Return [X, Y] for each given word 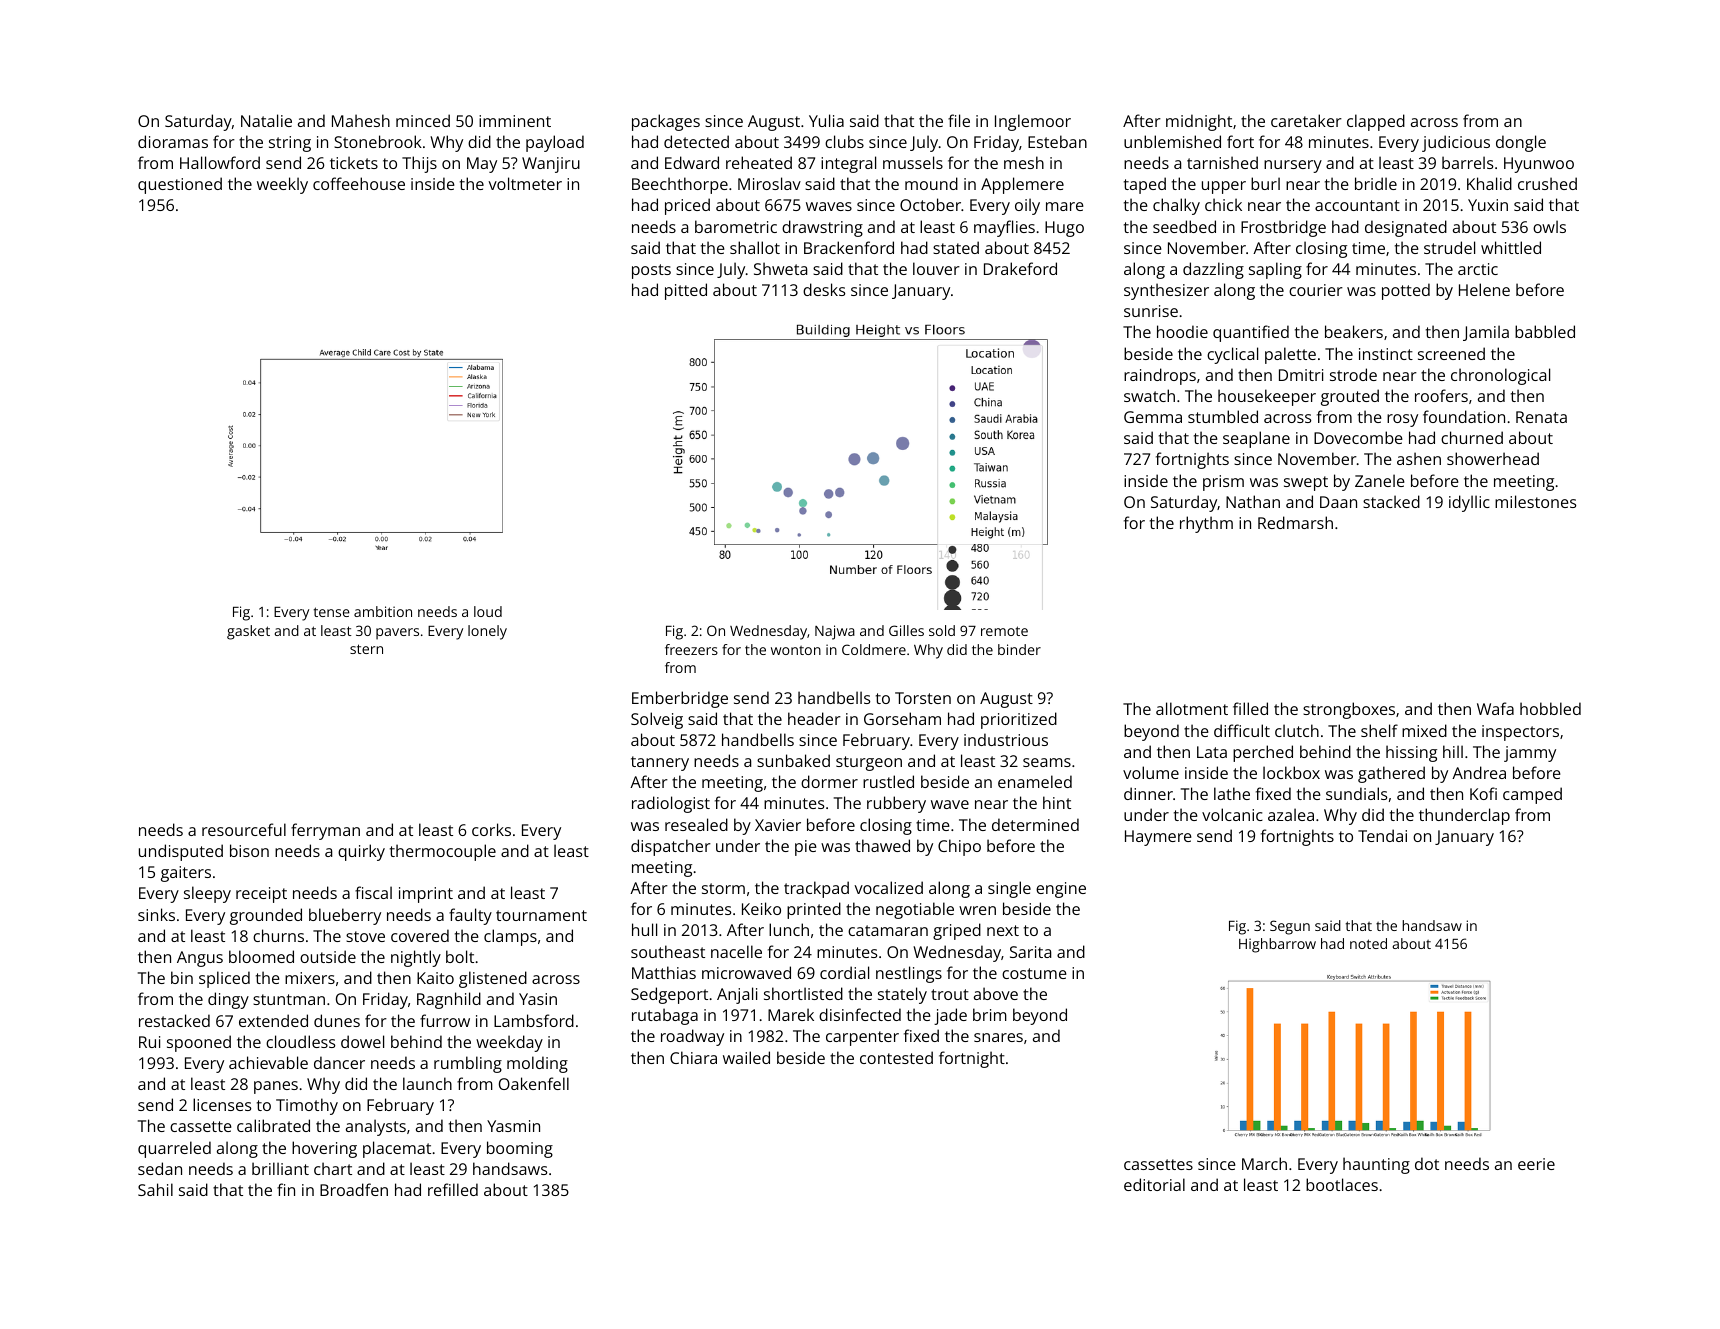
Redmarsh [1295, 522]
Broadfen [354, 1189]
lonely [487, 632]
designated [1406, 228]
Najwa [835, 632]
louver [936, 268]
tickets [354, 162]
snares [998, 1037]
